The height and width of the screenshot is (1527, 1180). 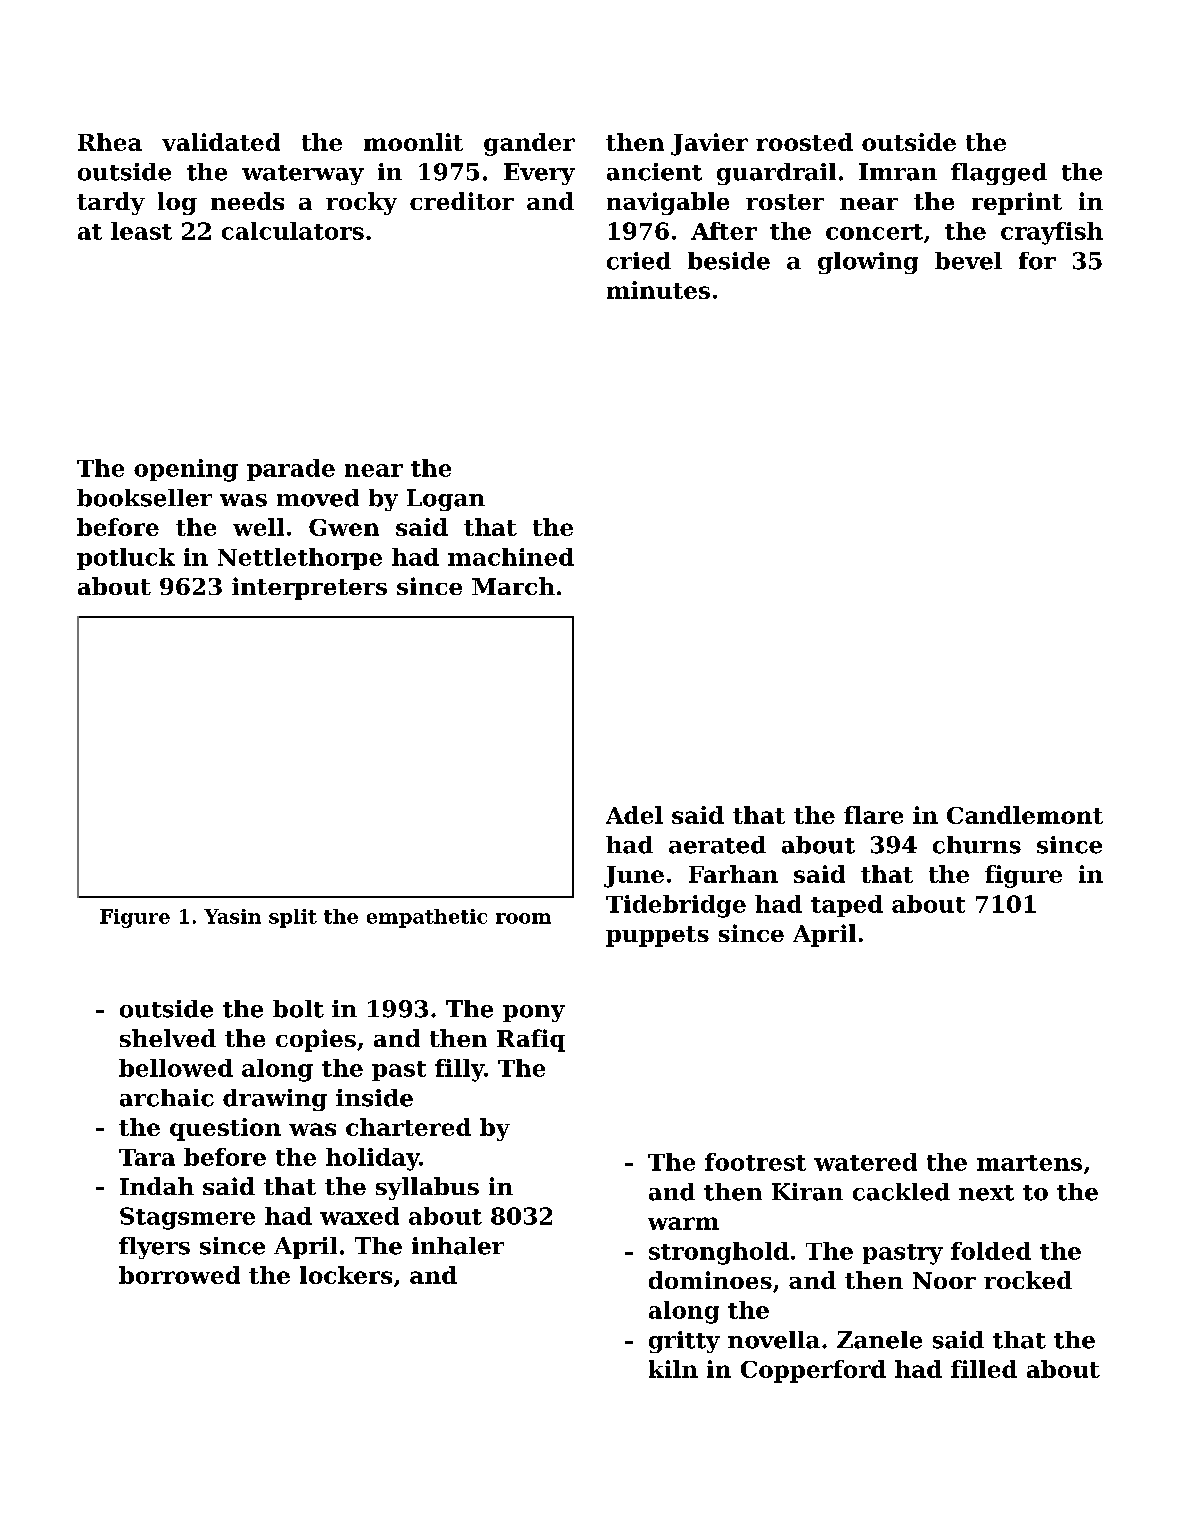 What do you see at coordinates (968, 261) in the screenshot?
I see `bevel` at bounding box center [968, 261].
